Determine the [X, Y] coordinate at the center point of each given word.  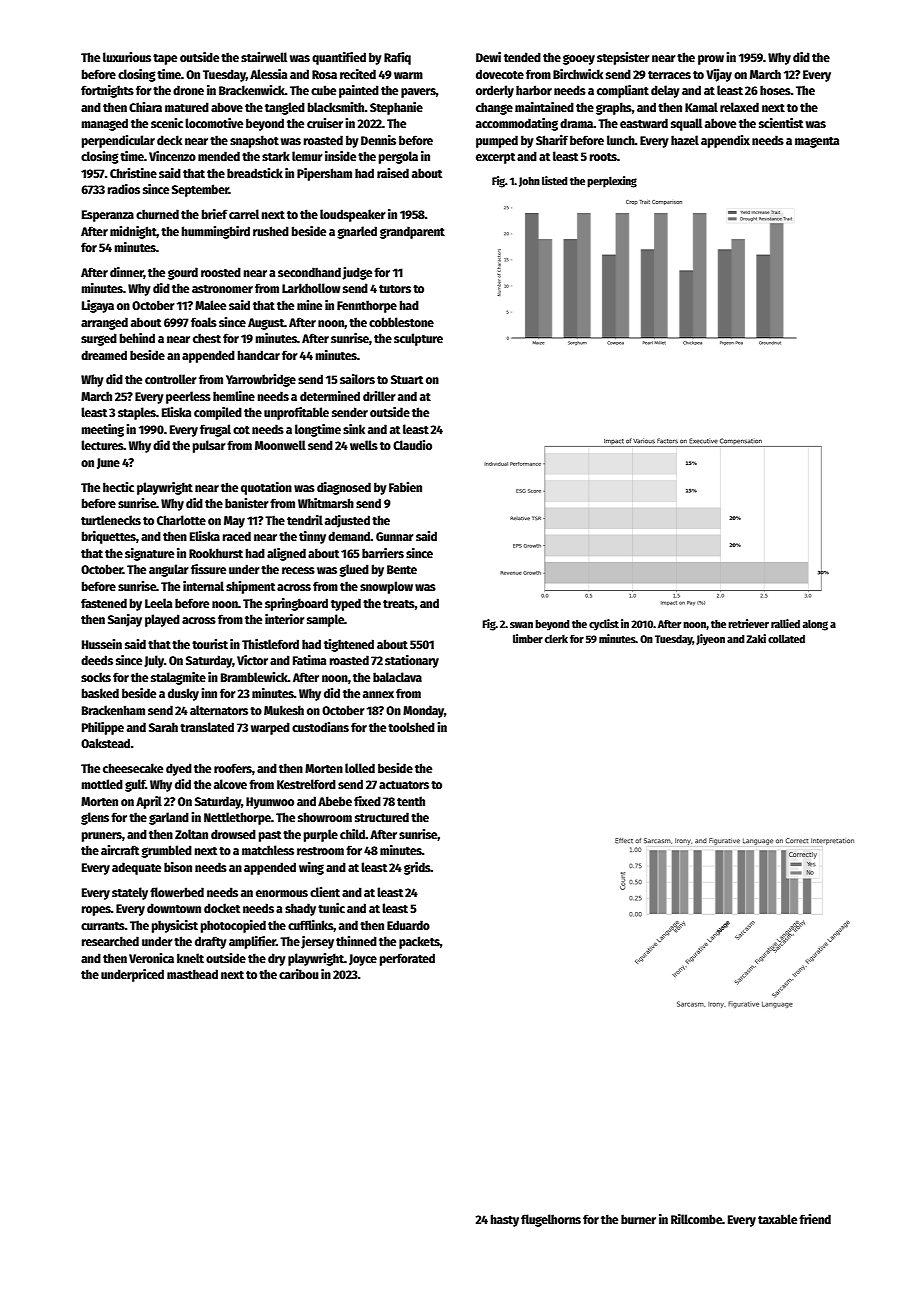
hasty [505, 1220]
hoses [775, 90]
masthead [192, 974]
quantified [339, 58]
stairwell [264, 57]
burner [638, 1219]
